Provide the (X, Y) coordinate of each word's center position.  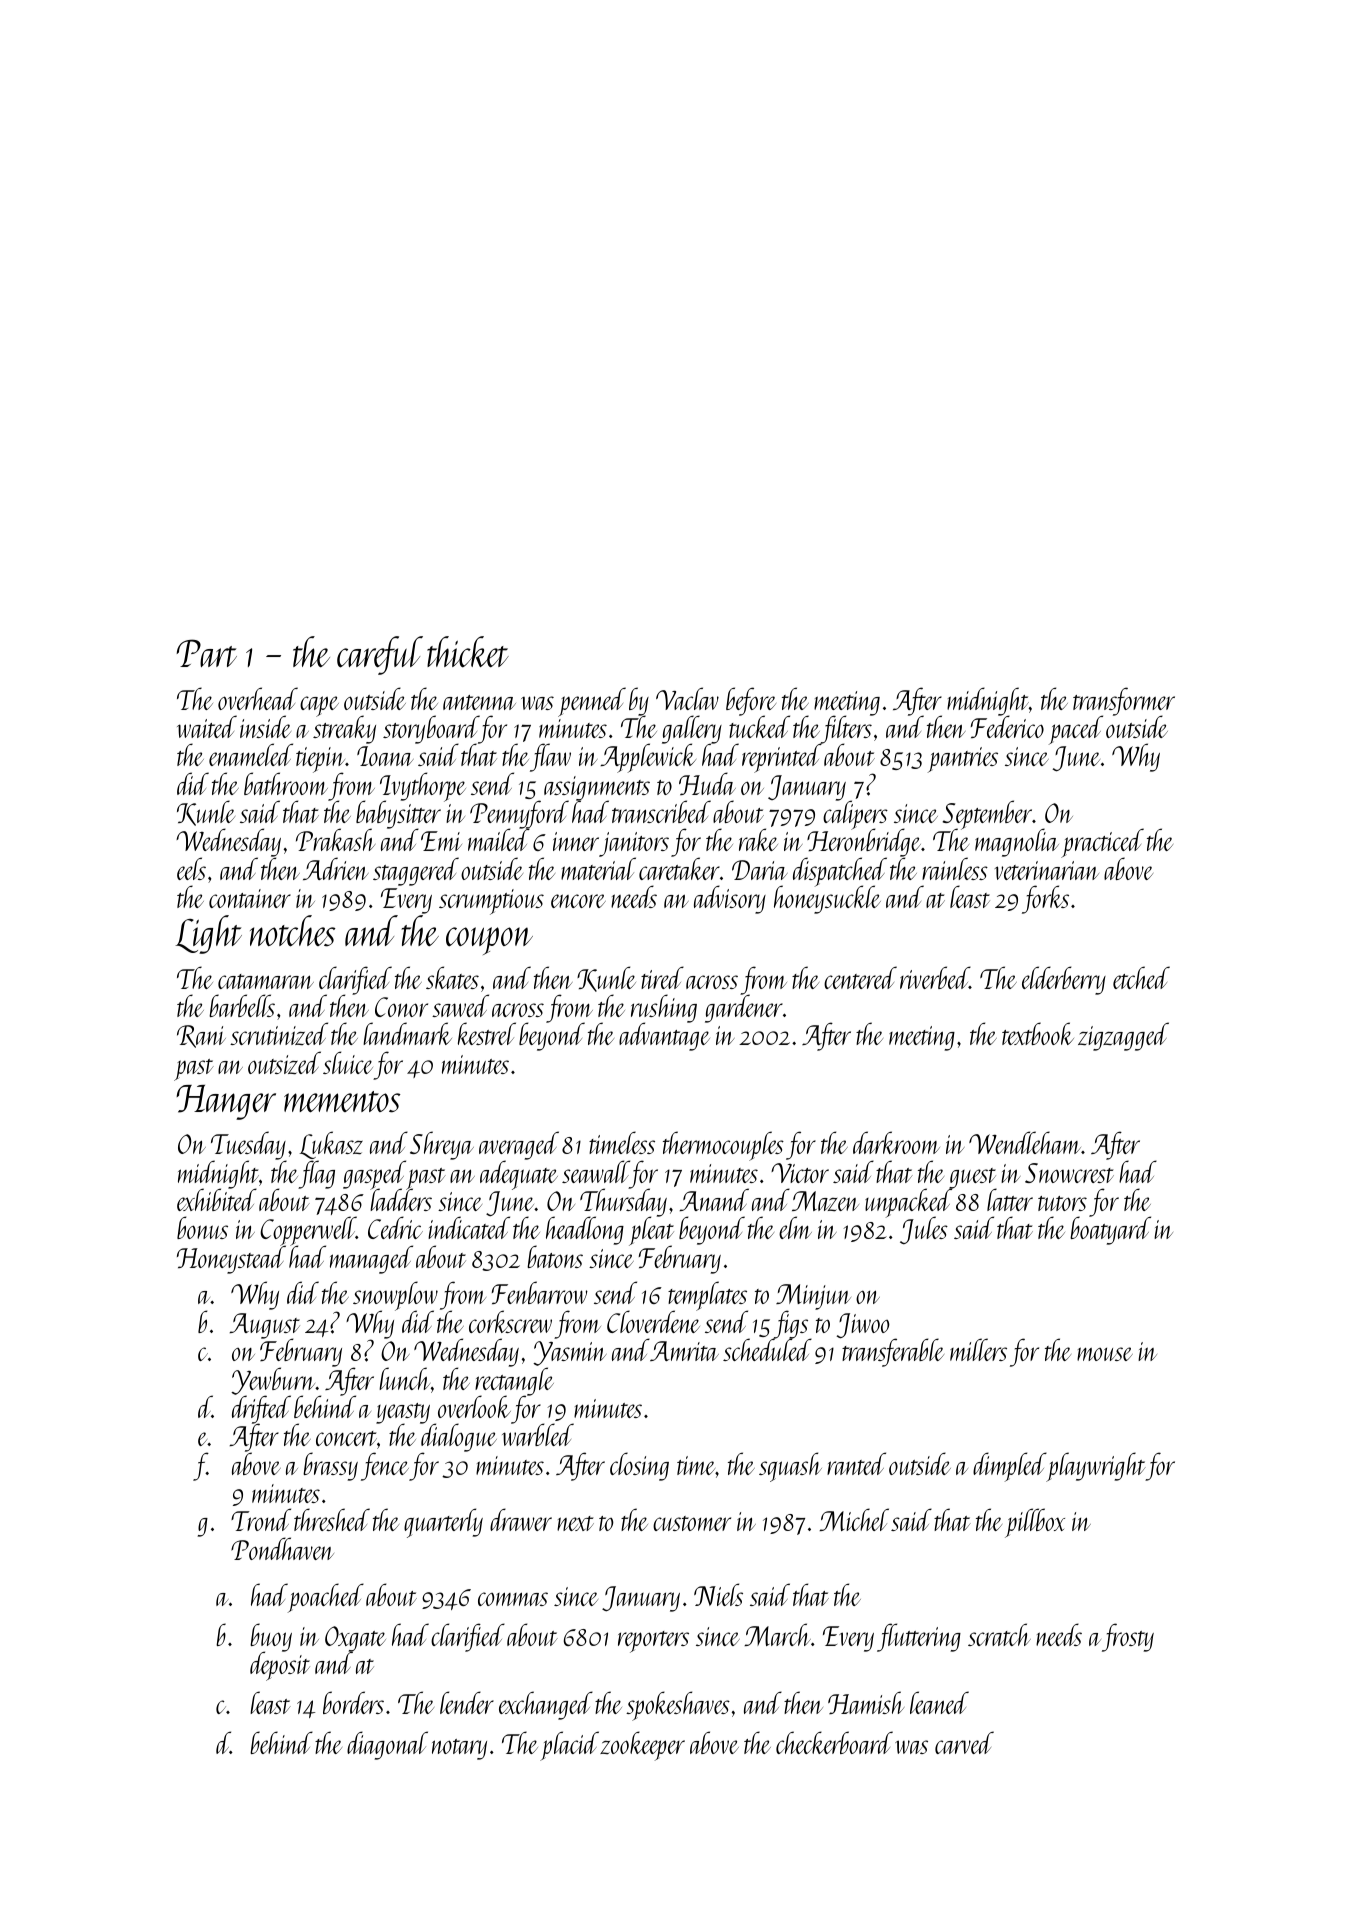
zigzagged (1123, 1036)
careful (380, 655)
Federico (1007, 727)
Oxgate (355, 1639)
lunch (404, 1378)
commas (513, 1599)
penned (592, 702)
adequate (519, 1175)
